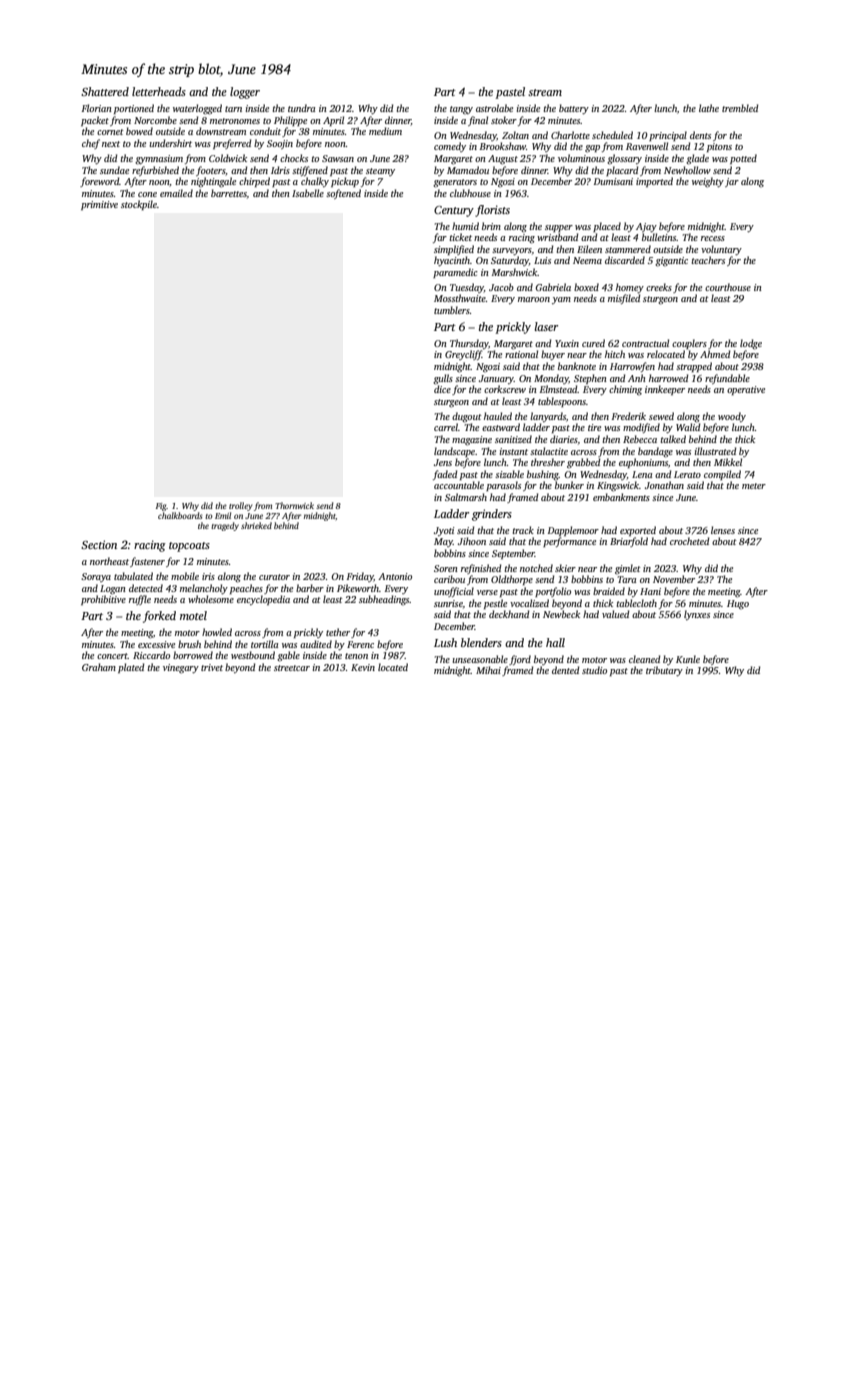  Describe the element at coordinates (728, 287) in the image. I see `courthouse` at that location.
